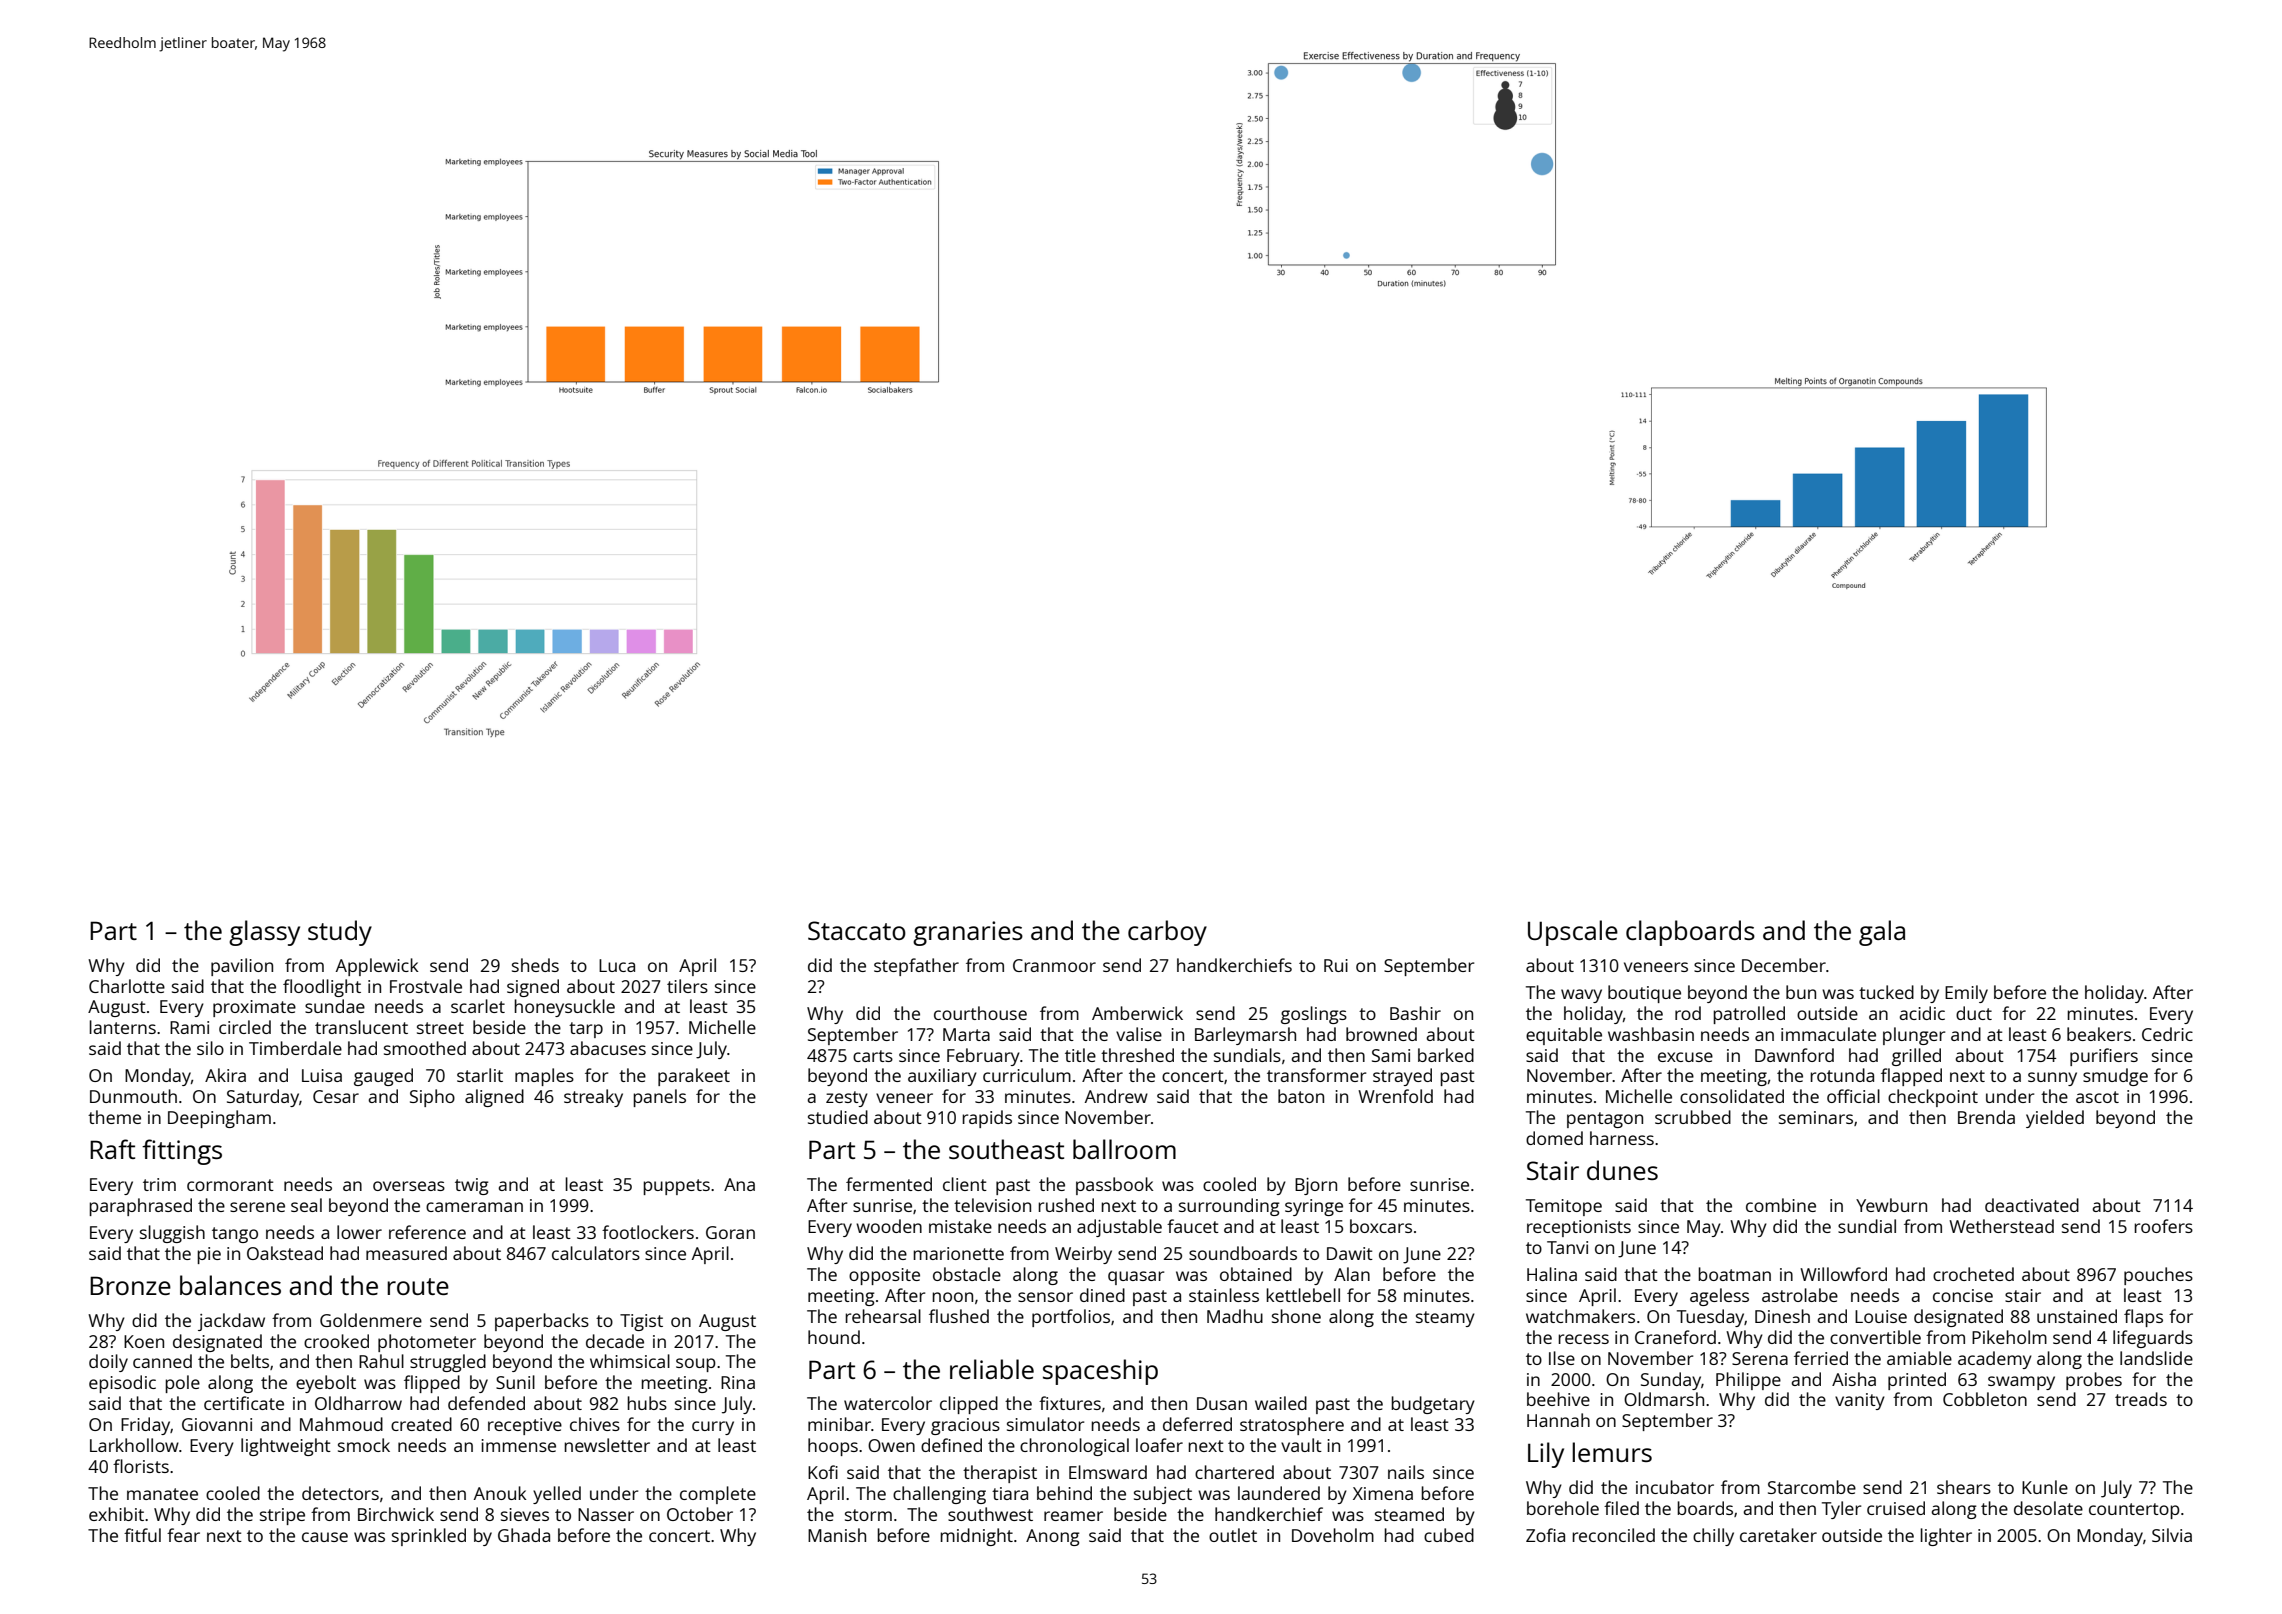 This page has width=2282, height=1614. I want to click on clipped, so click(969, 1405).
